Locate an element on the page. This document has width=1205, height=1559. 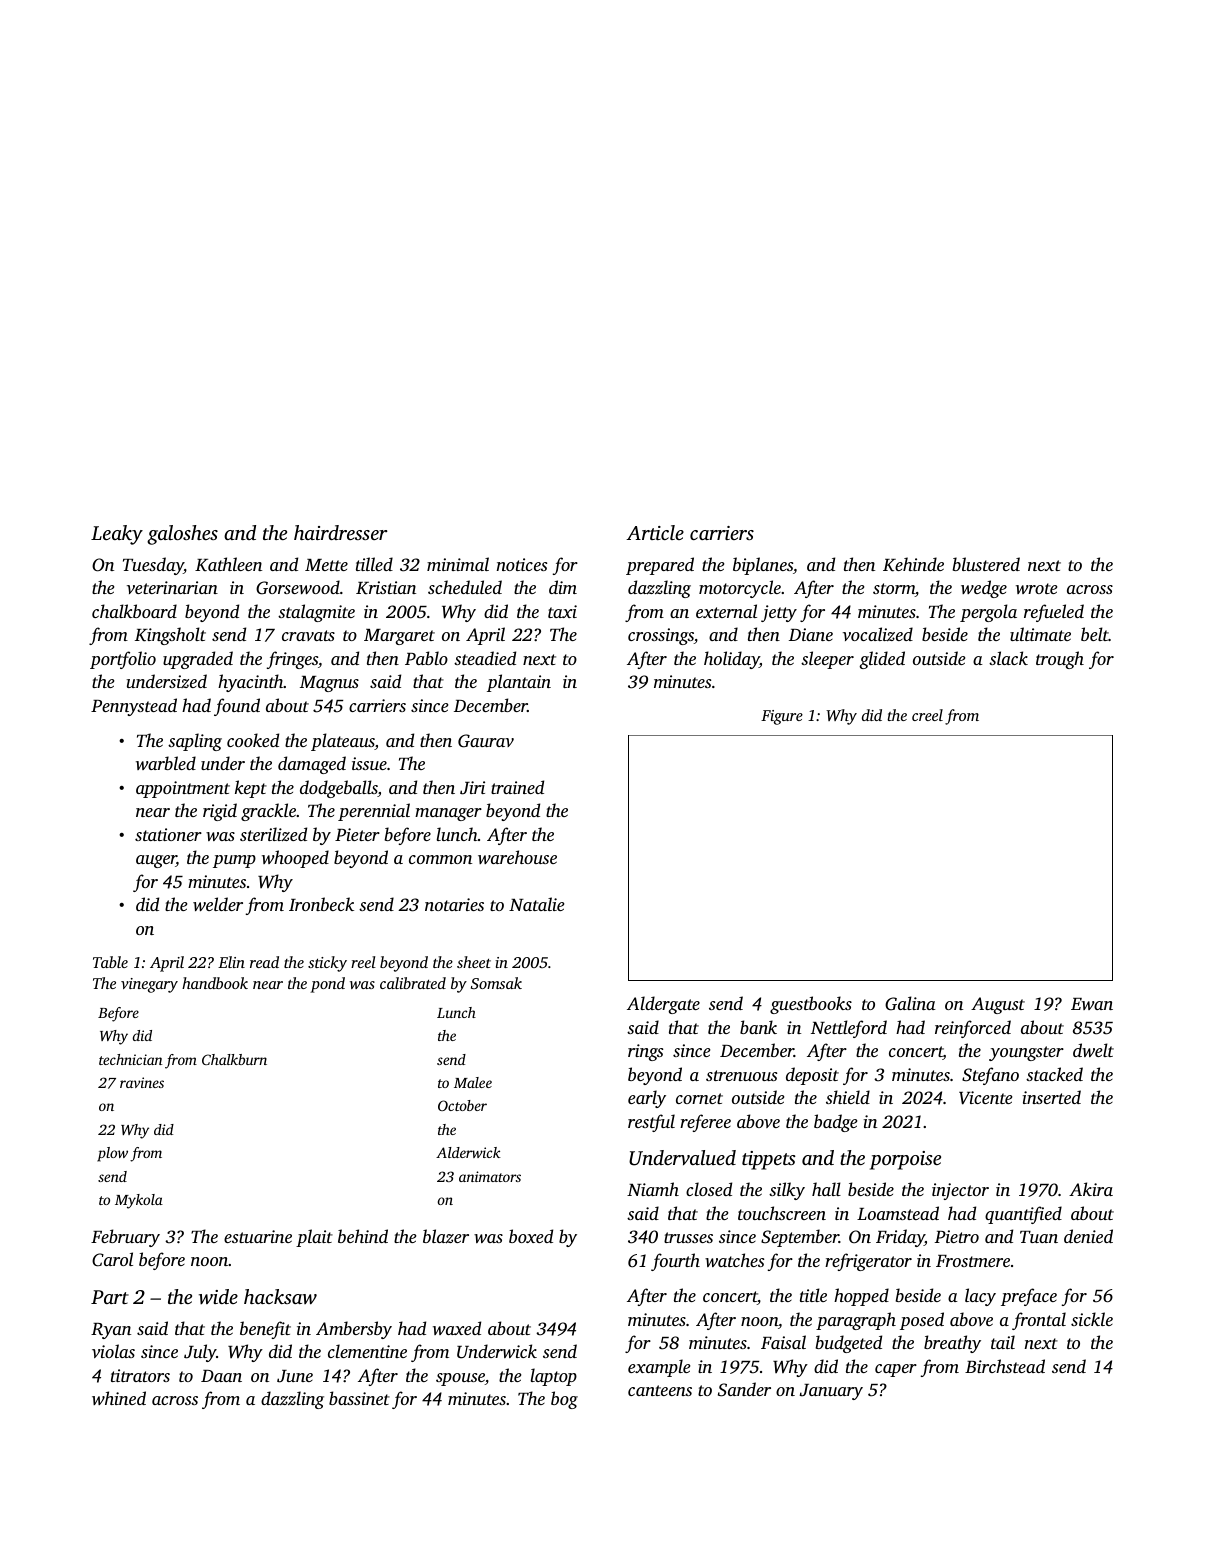
Figure is located at coordinates (782, 717).
